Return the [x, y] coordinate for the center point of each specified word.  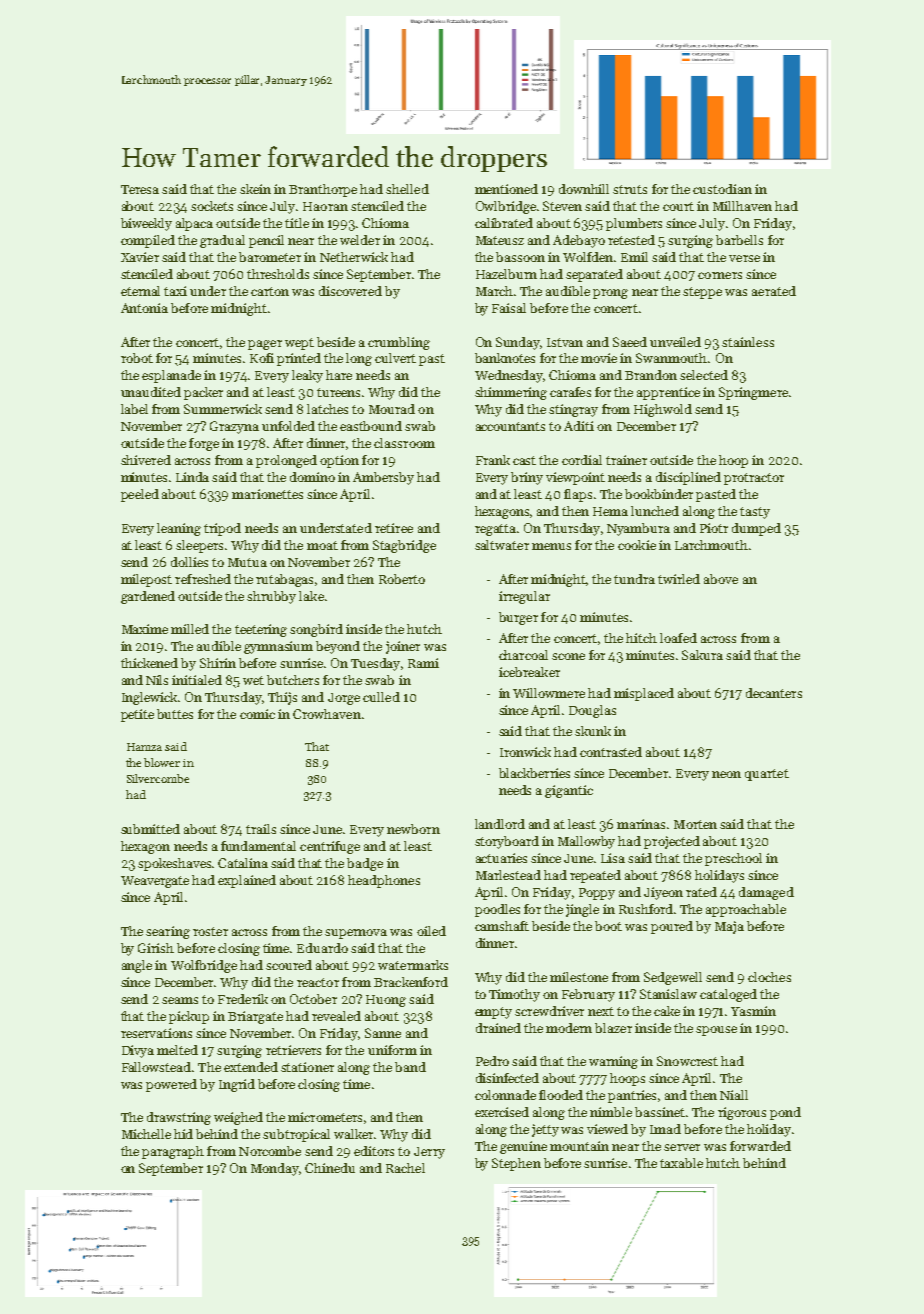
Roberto [402, 579]
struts [630, 189]
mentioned [506, 189]
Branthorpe [323, 190]
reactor [318, 982]
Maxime [145, 629]
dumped [756, 529]
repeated [595, 876]
